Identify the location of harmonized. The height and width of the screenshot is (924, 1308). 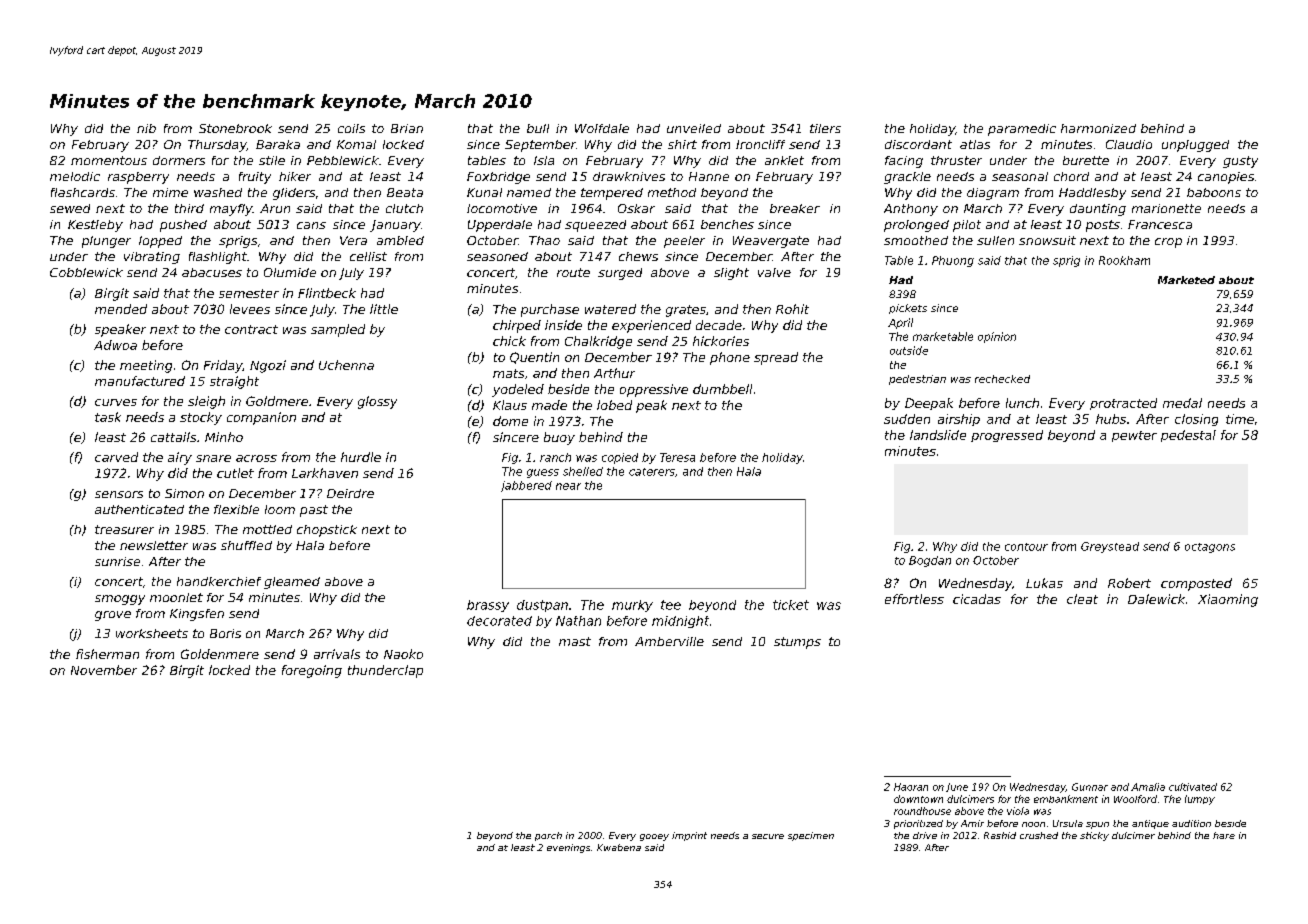
(1098, 128).
